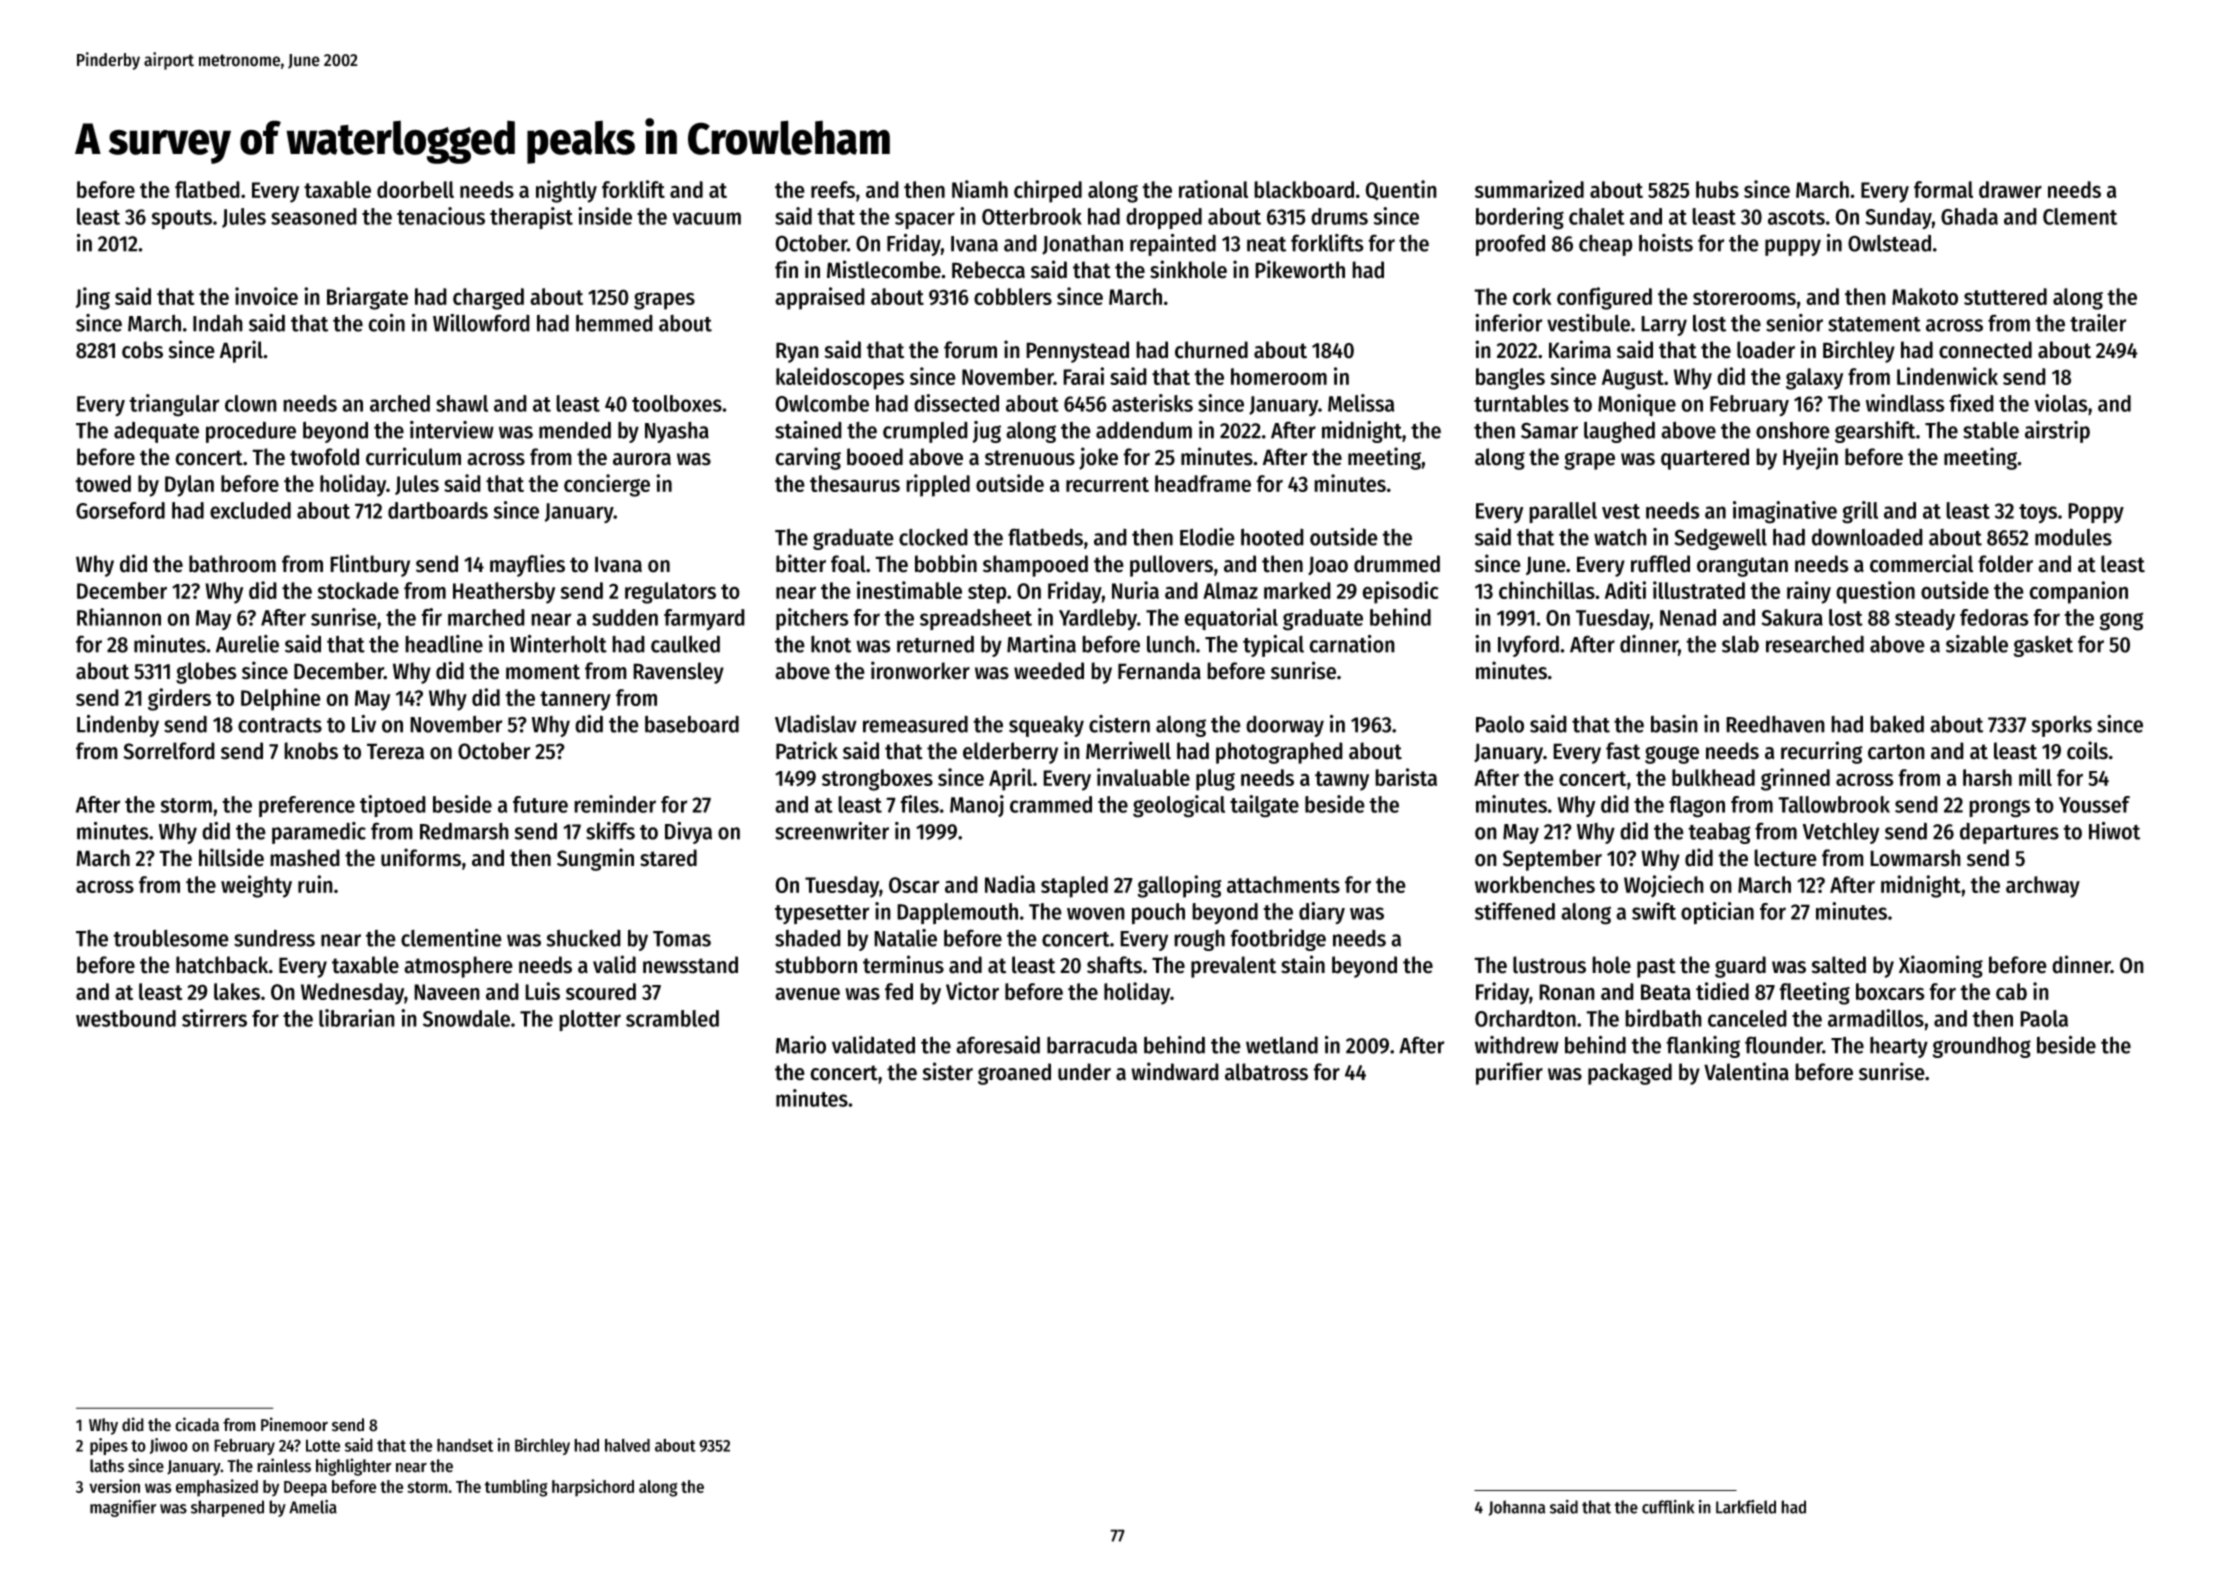 Image resolution: width=2221 pixels, height=1570 pixels. What do you see at coordinates (1517, 1508) in the page?
I see `Johanna` at bounding box center [1517, 1508].
